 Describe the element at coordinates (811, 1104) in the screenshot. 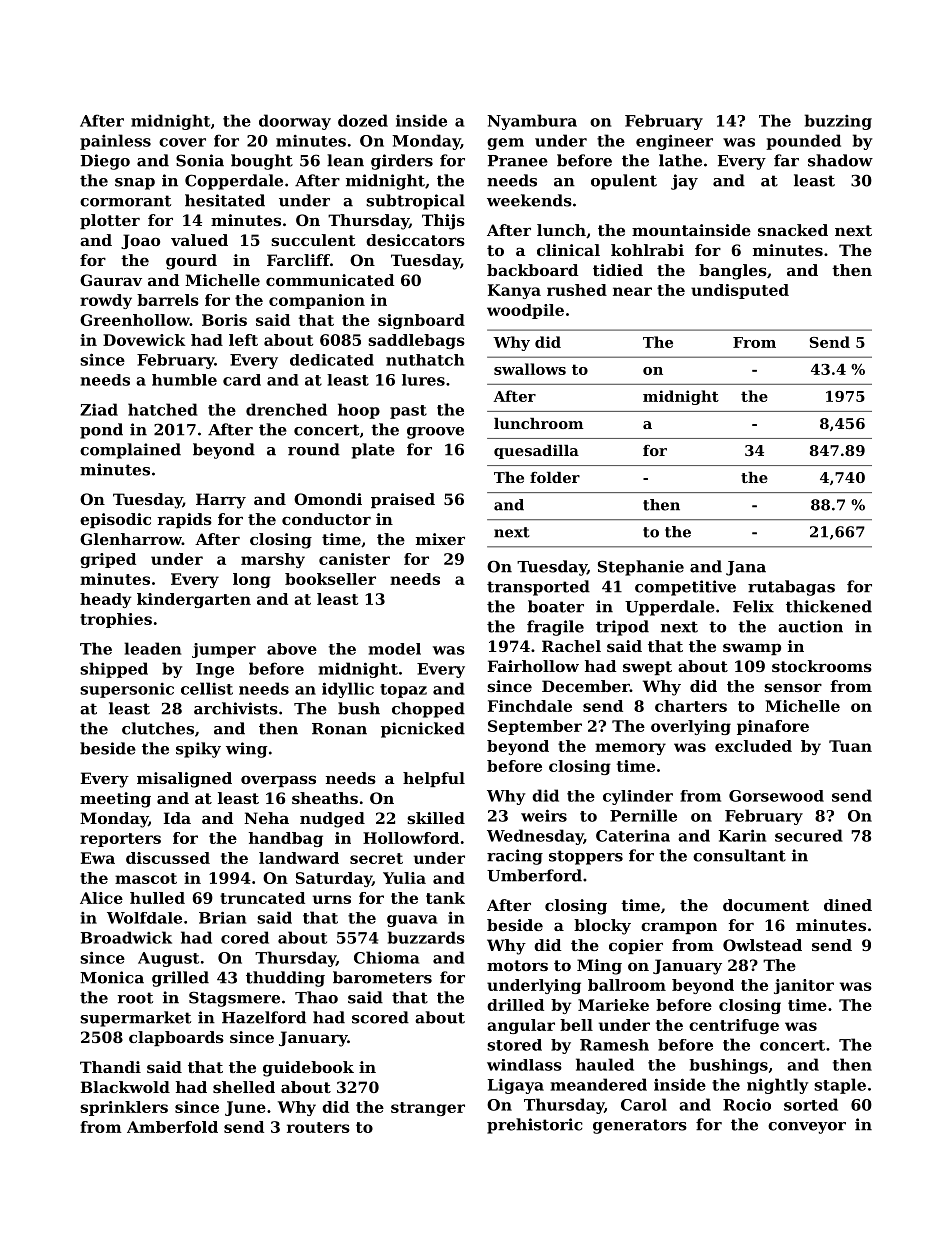

I see `sorted` at that location.
